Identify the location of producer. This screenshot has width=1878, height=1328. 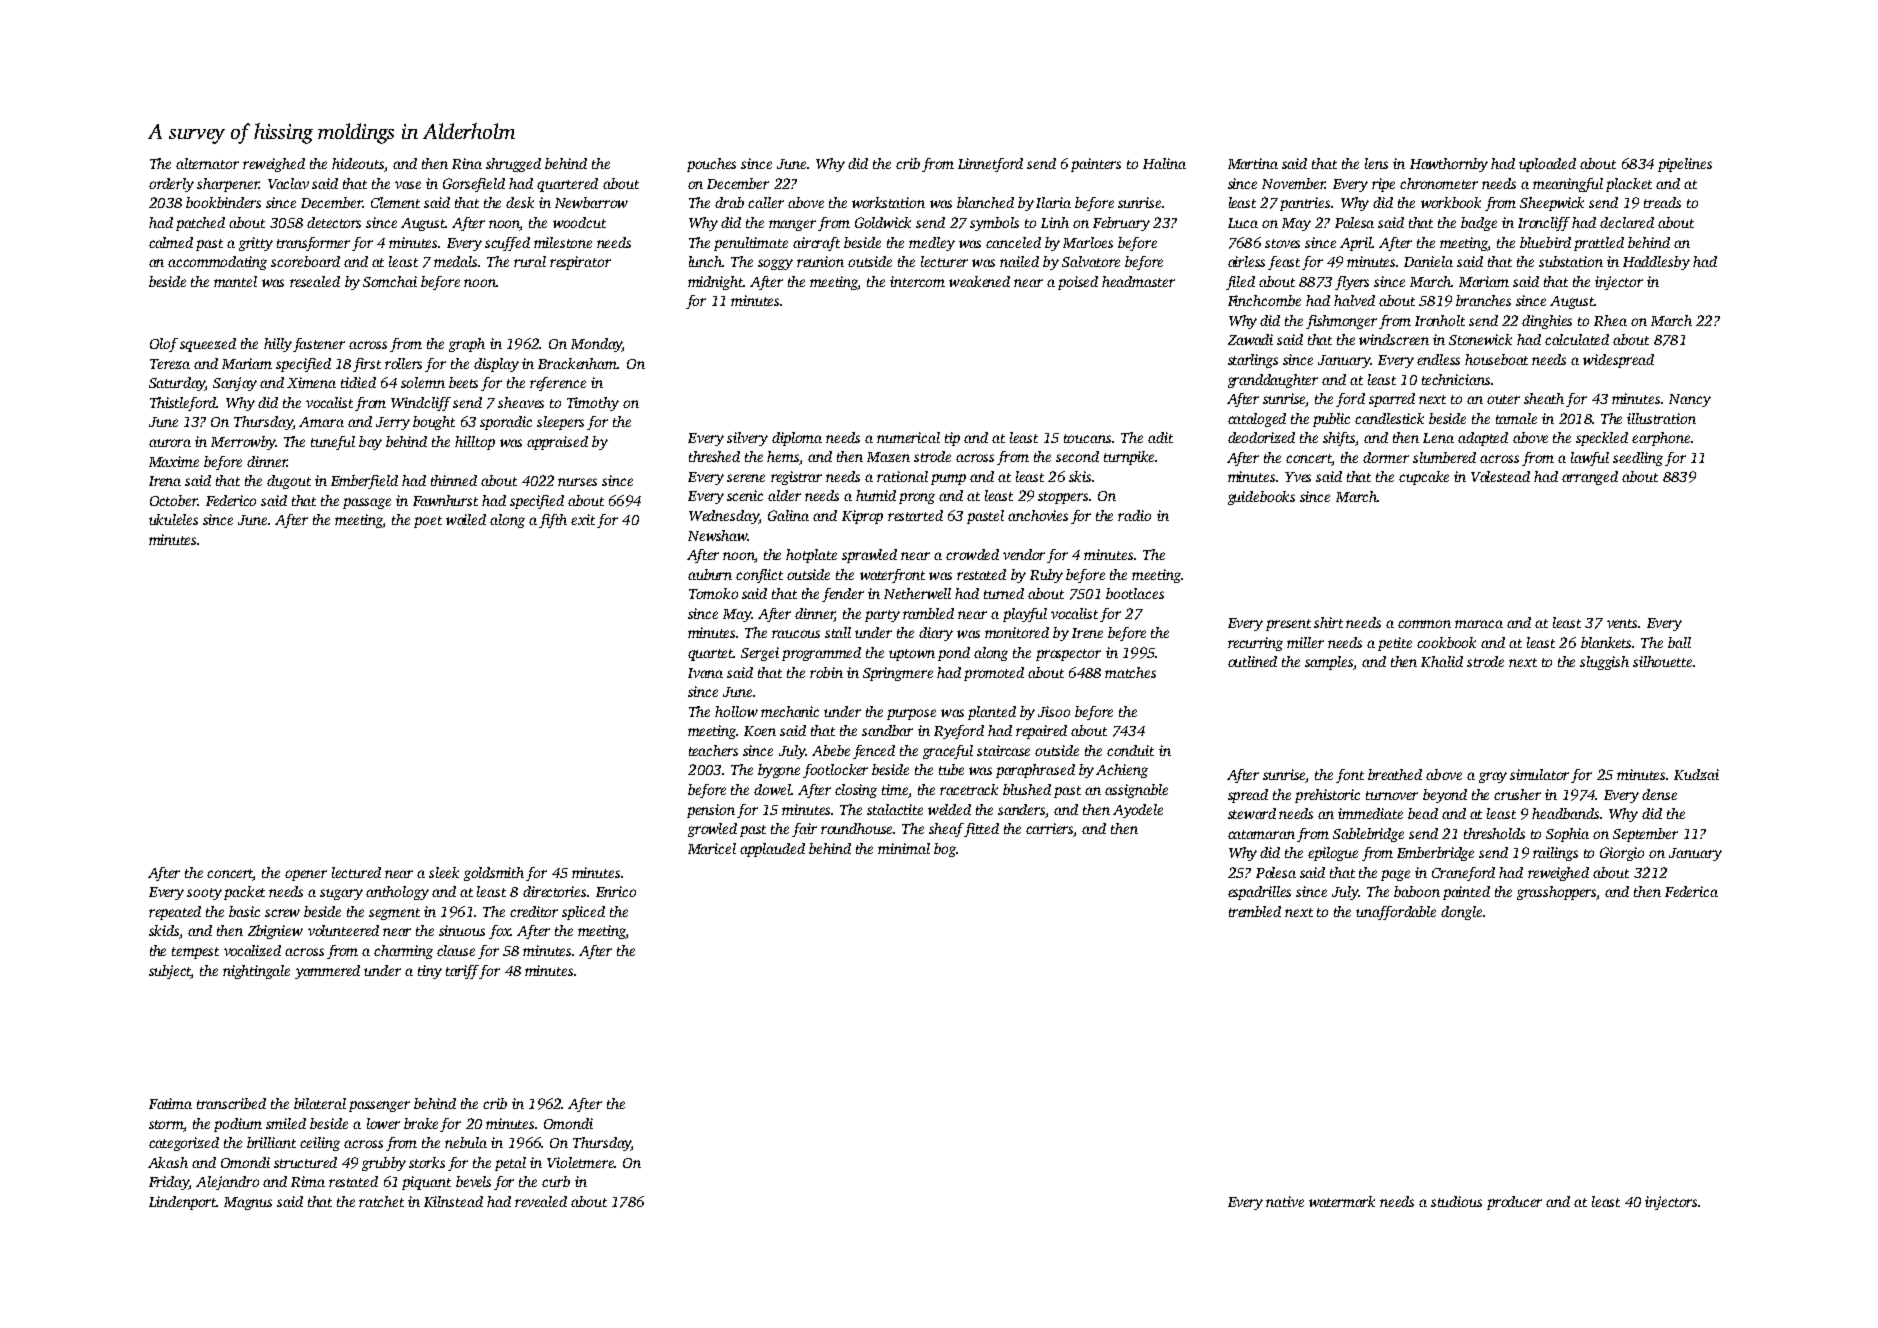
(1514, 1203).
